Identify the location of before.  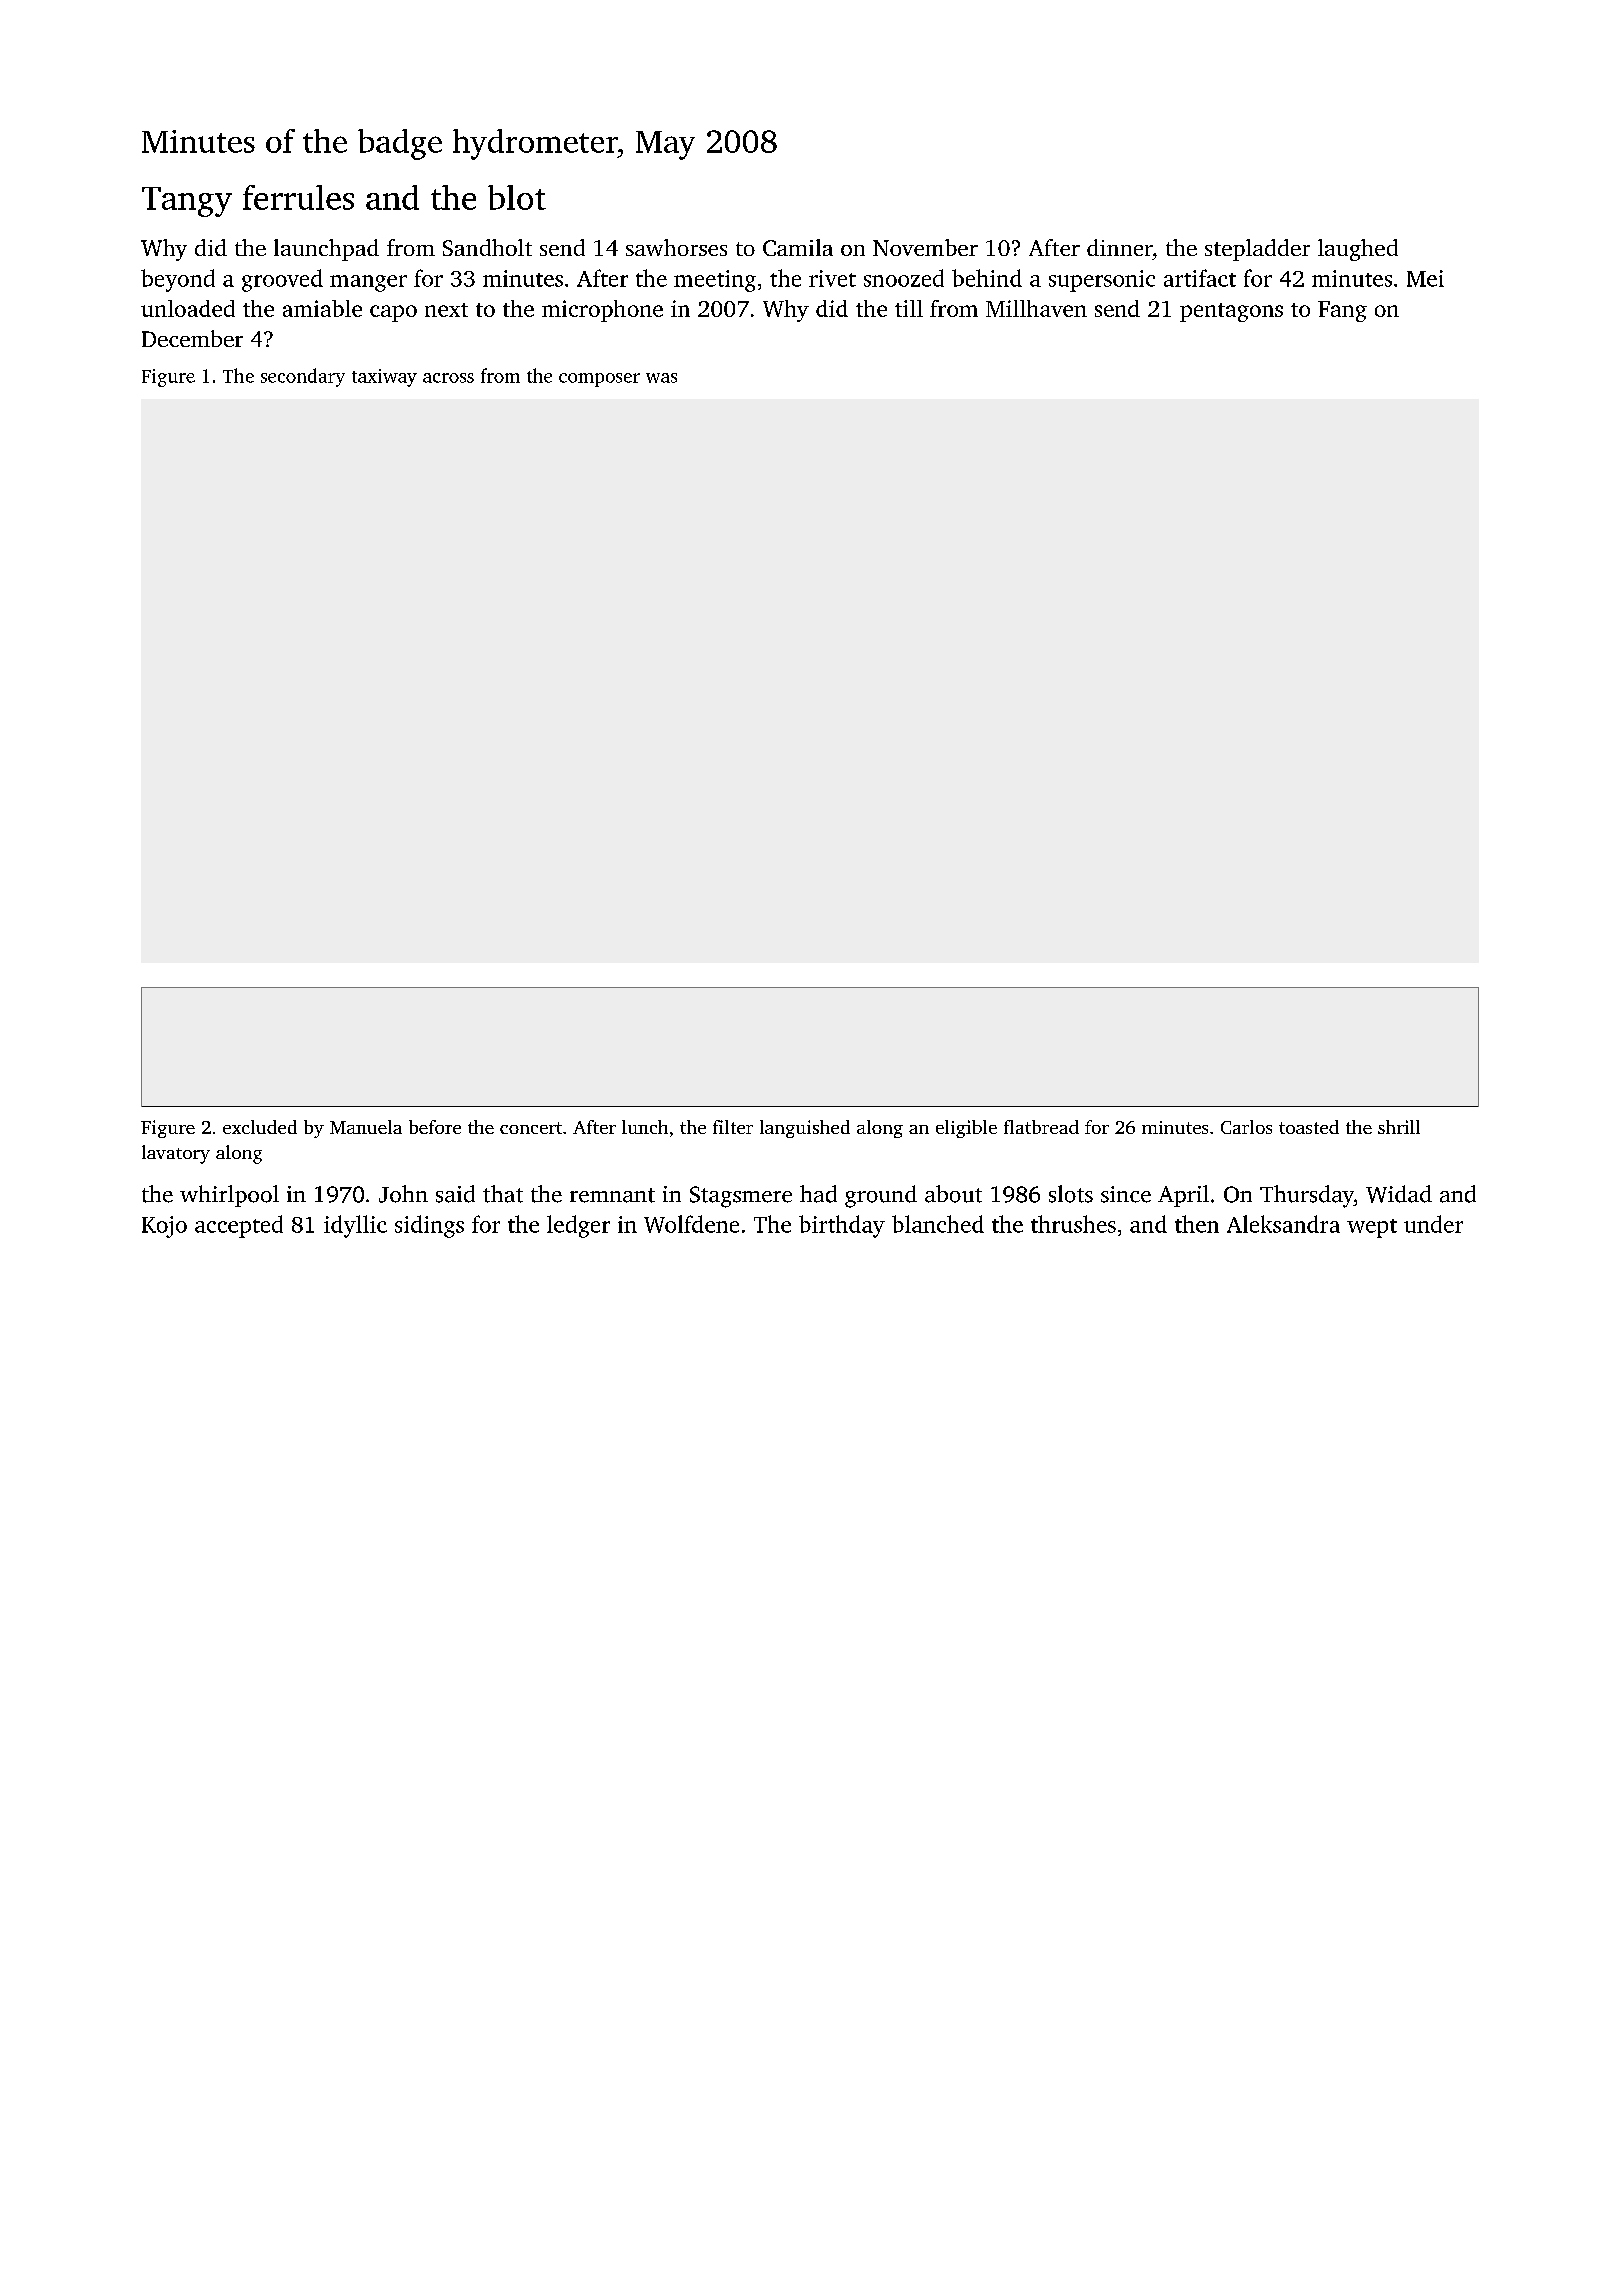
(435, 1127).
